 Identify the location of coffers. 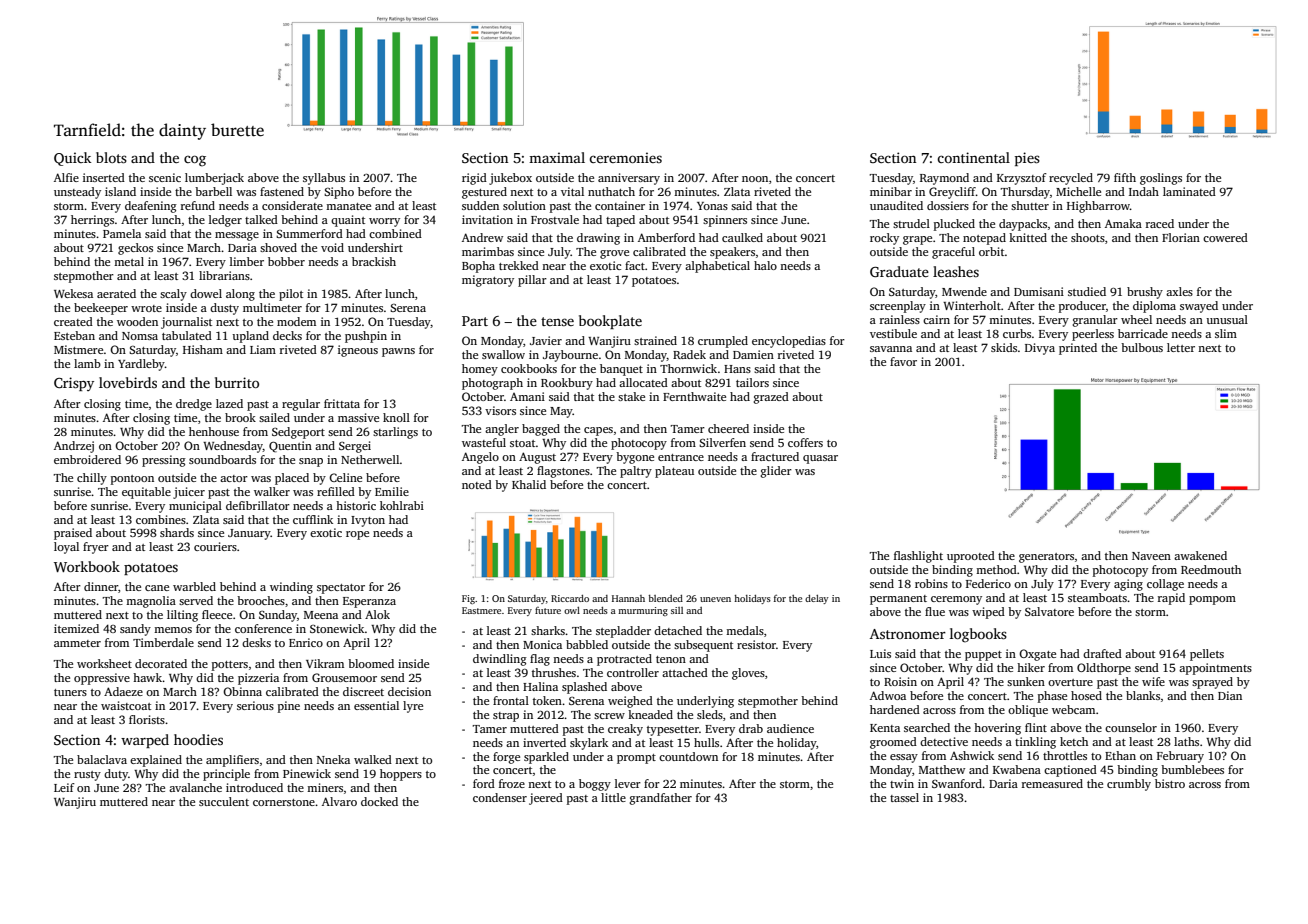
(805, 442).
